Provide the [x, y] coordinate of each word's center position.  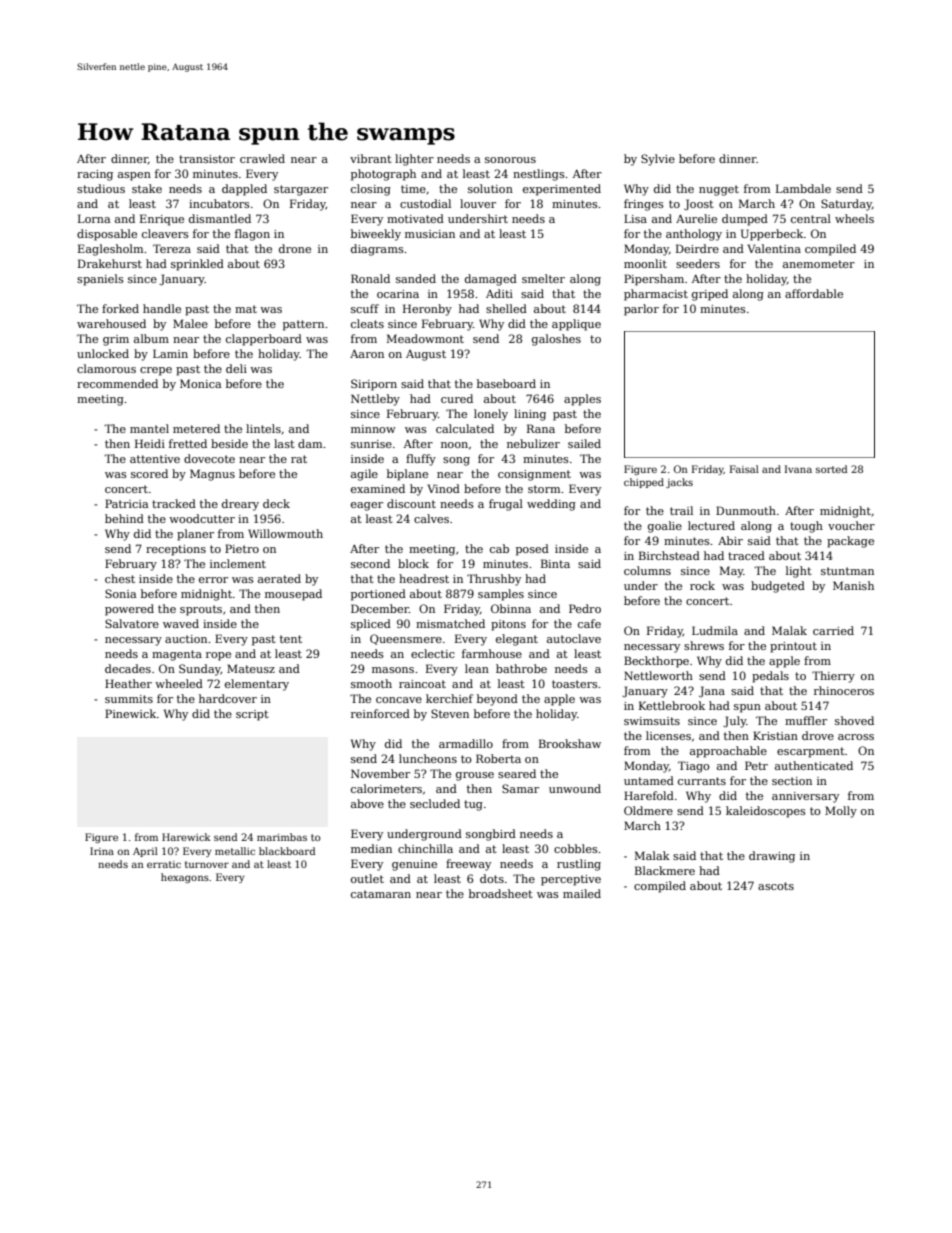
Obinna [511, 608]
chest [120, 578]
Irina [102, 851]
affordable [814, 293]
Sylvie [658, 160]
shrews [704, 645]
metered [196, 428]
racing [95, 175]
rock [702, 585]
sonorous [510, 160]
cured [457, 398]
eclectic [433, 653]
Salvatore [132, 623]
